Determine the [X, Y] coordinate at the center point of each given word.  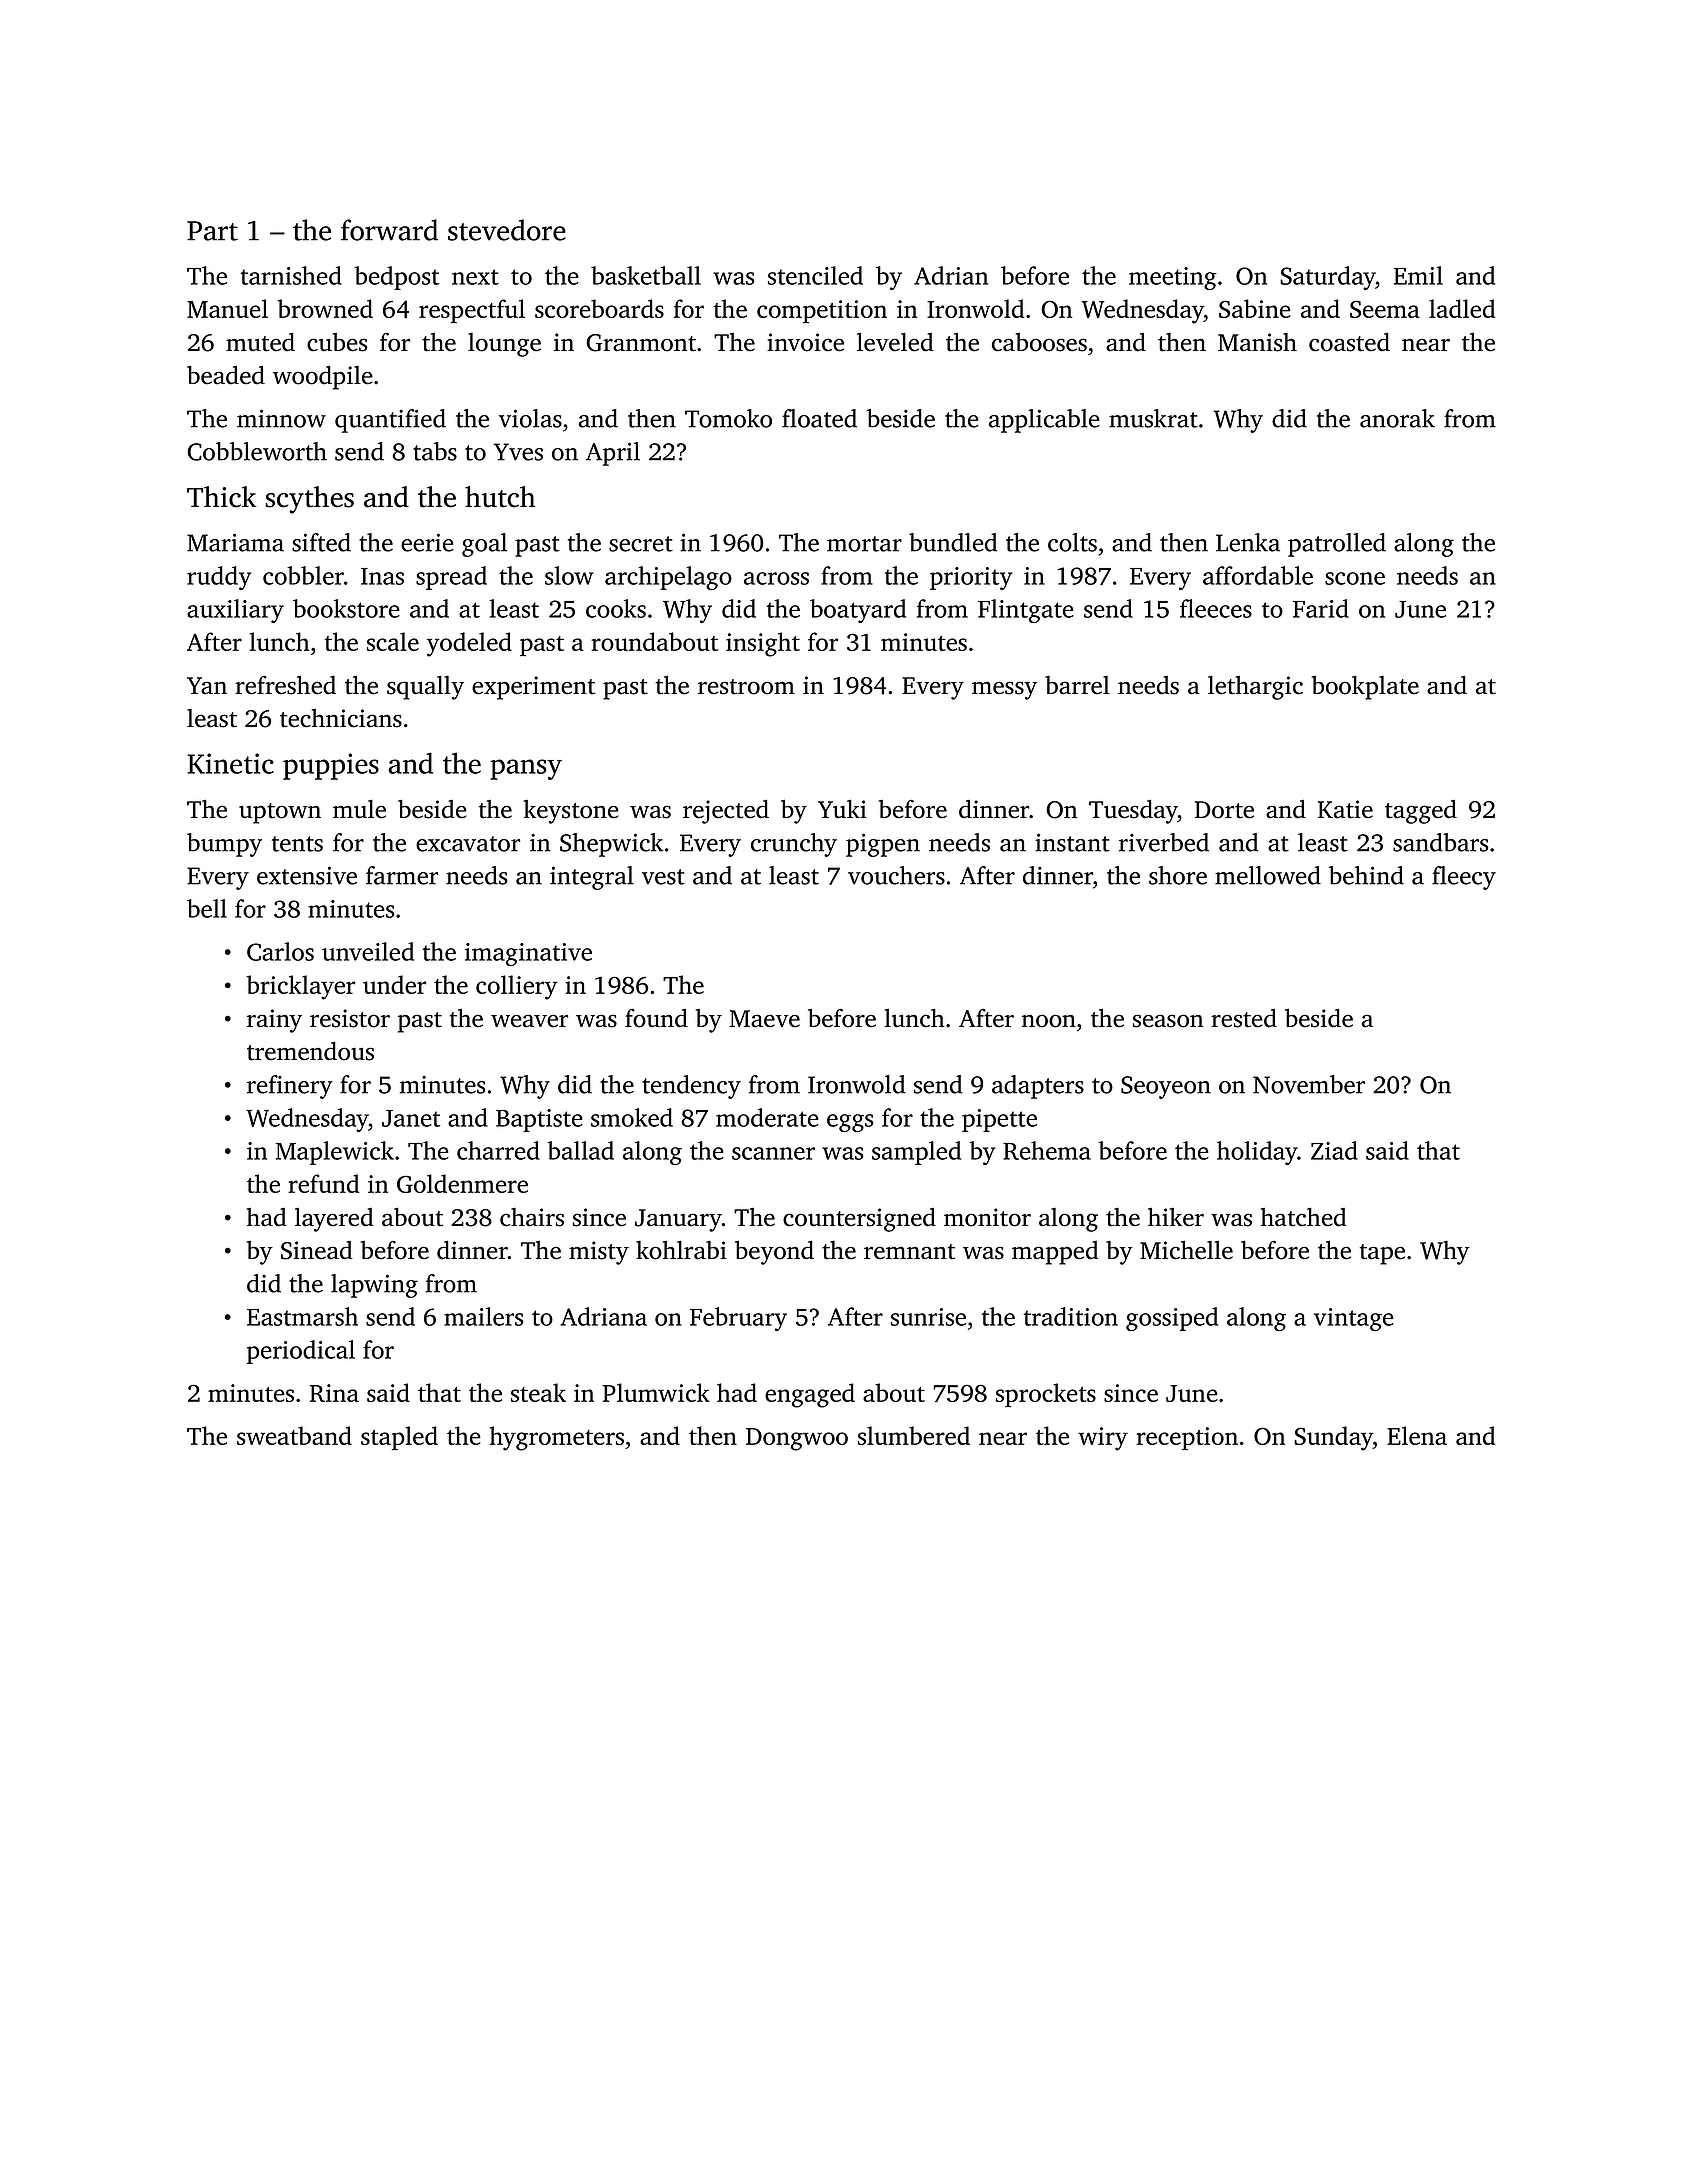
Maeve [764, 1019]
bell [207, 908]
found [656, 1018]
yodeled [469, 644]
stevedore [507, 230]
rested [1244, 1018]
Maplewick [334, 1153]
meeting [1173, 278]
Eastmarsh [302, 1316]
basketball [646, 275]
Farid [1321, 608]
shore [1178, 875]
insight [763, 644]
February [738, 1319]
